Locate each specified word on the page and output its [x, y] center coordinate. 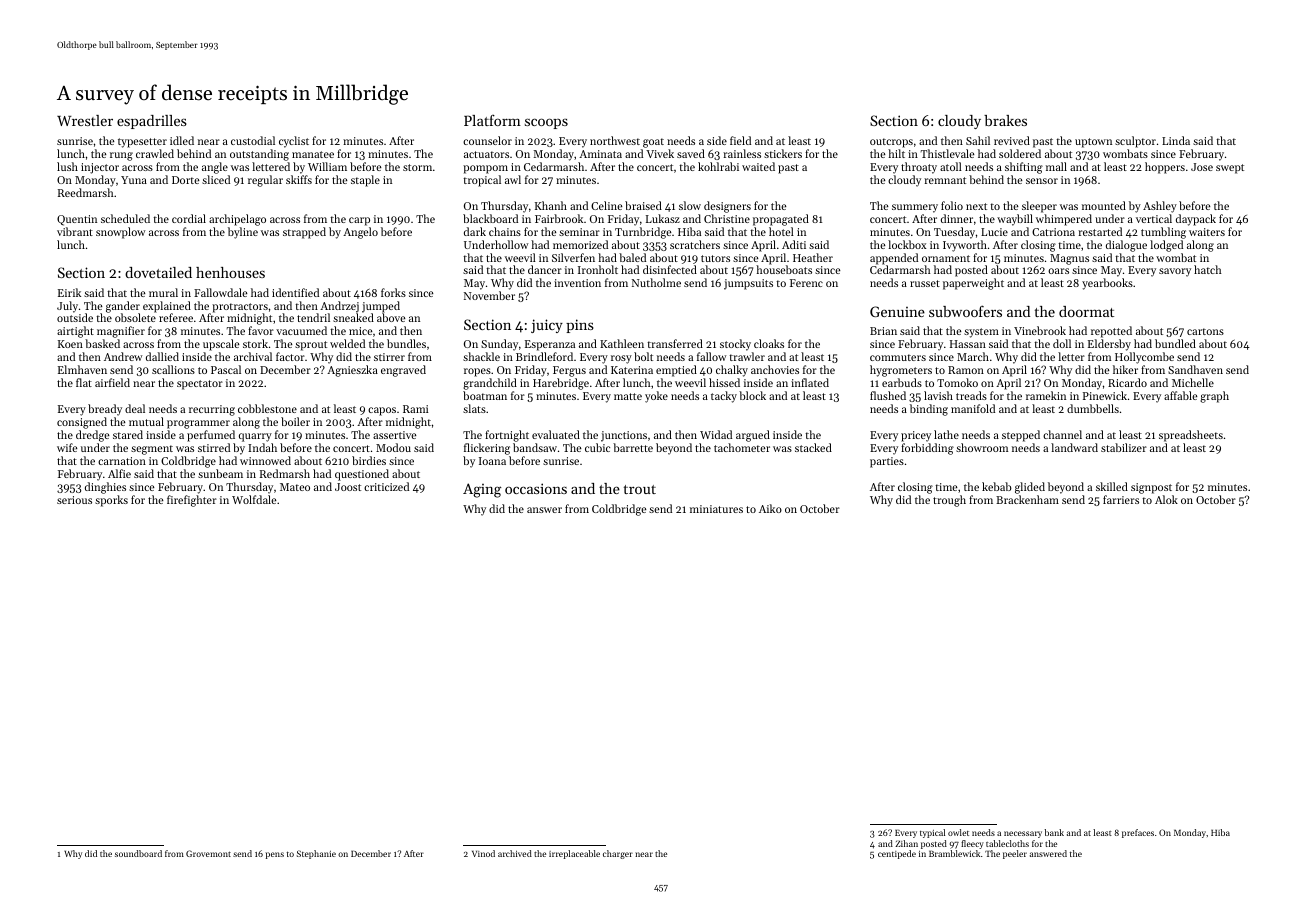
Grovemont [208, 853]
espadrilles [152, 122]
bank [1054, 832]
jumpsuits [748, 284]
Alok [1166, 499]
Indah [262, 447]
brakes [1005, 120]
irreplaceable [574, 854]
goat [653, 143]
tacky [724, 397]
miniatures [716, 509]
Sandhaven [1195, 369]
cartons [1205, 331]
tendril [313, 317]
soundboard [138, 853]
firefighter [192, 501]
